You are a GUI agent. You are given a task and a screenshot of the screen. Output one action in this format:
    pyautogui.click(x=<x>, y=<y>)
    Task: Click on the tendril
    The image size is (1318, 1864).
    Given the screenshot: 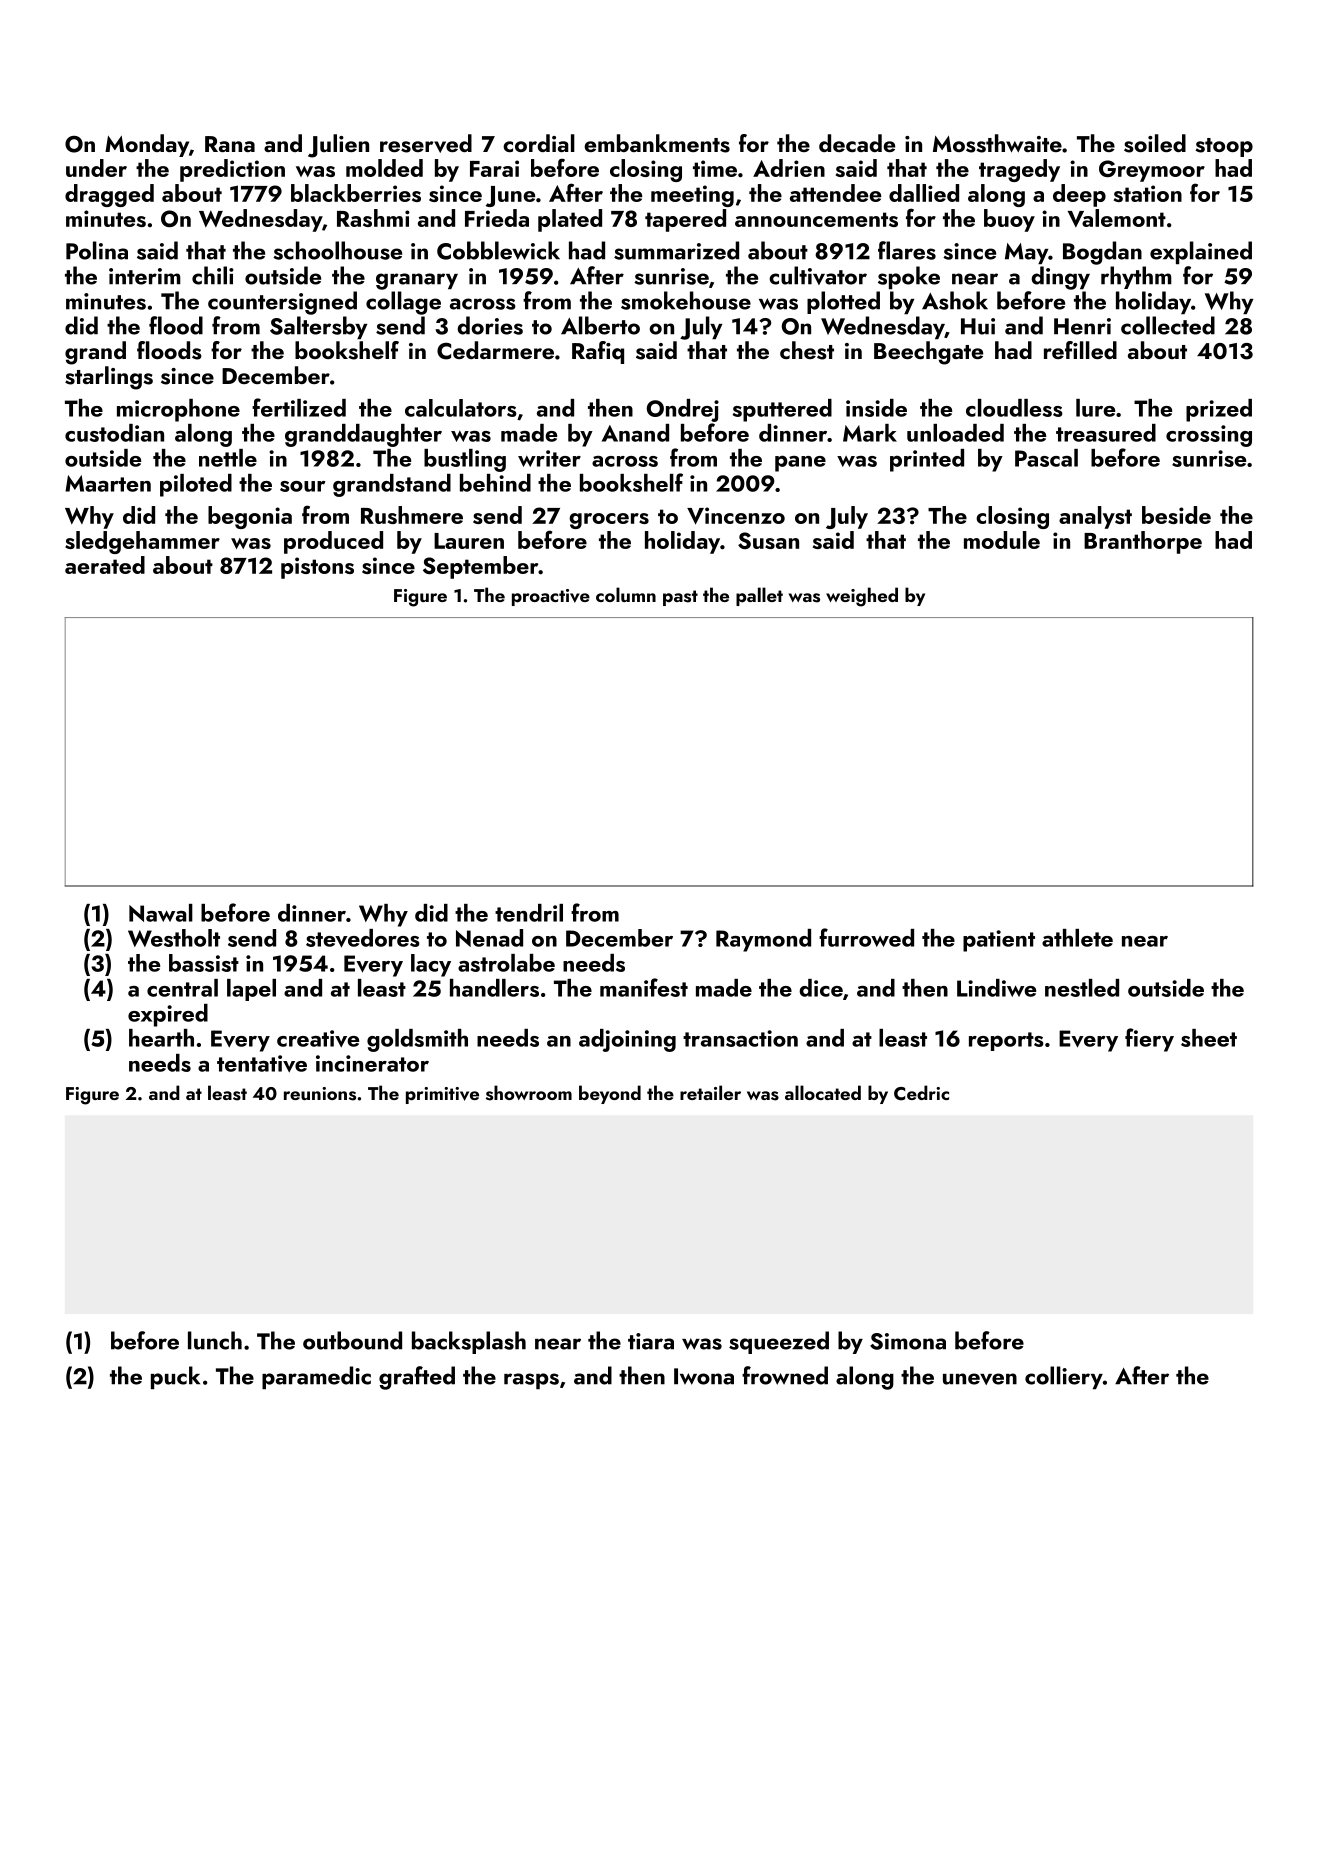 What is the action you would take?
    pyautogui.click(x=529, y=913)
